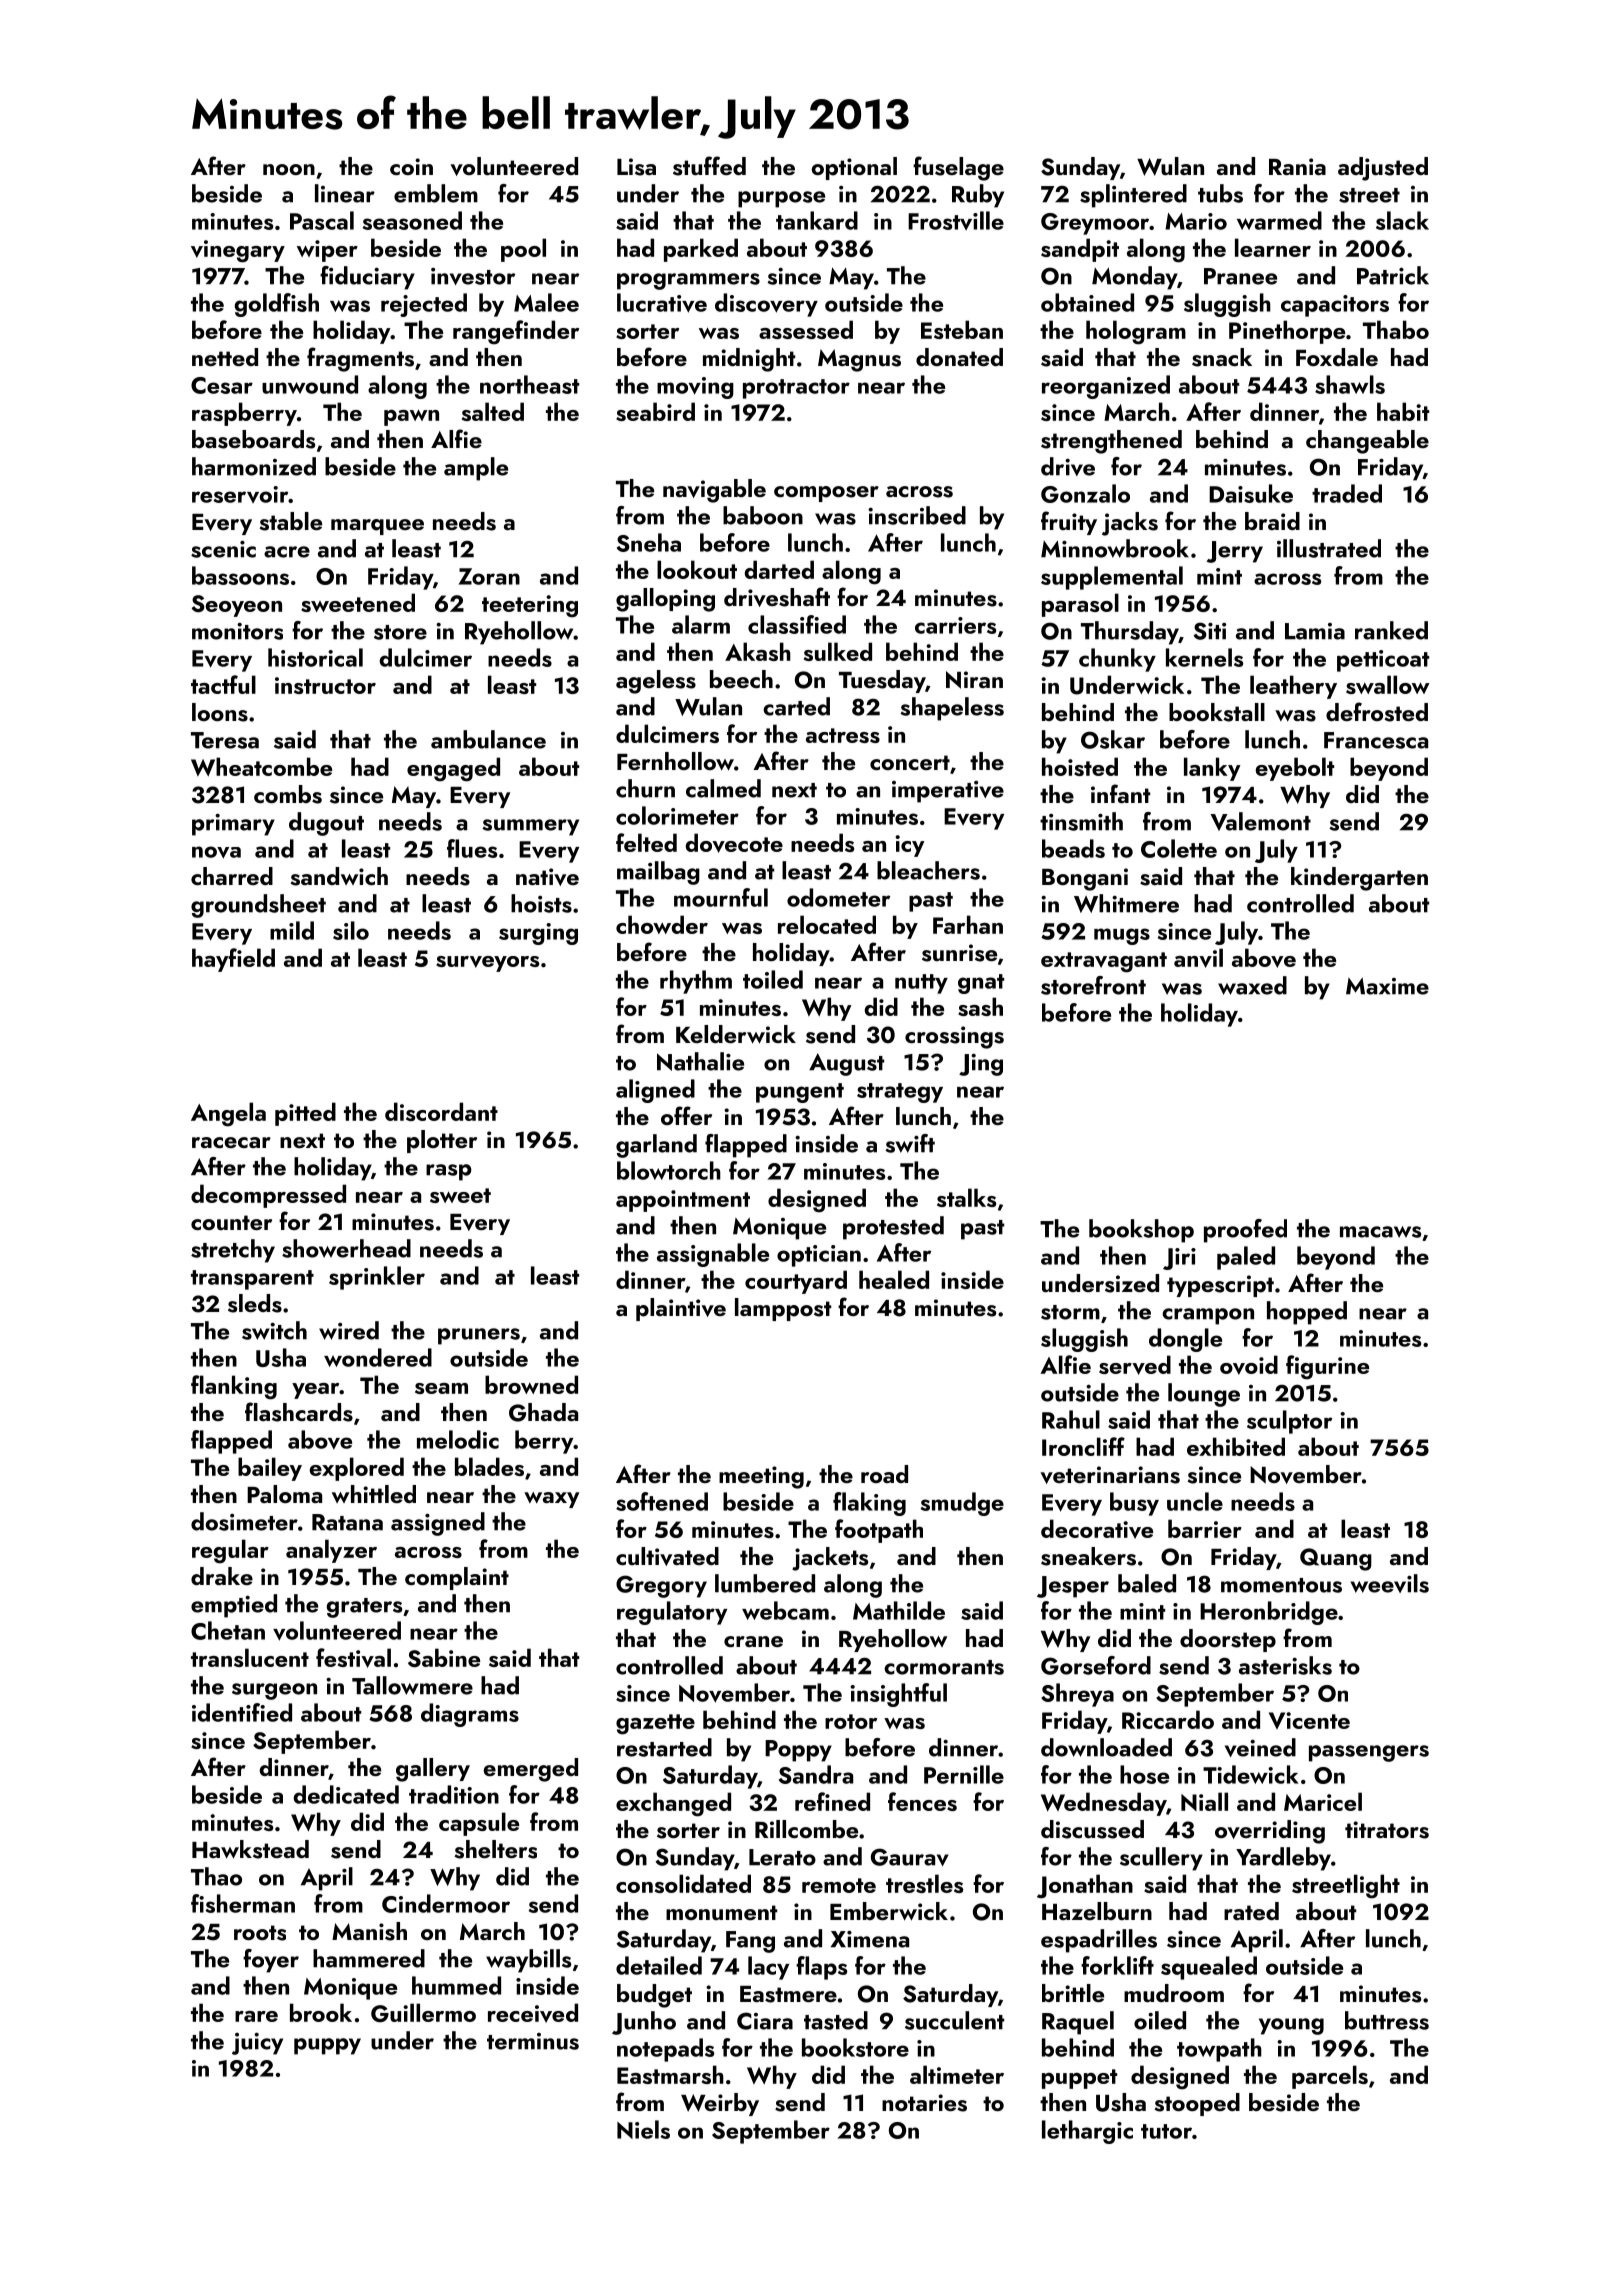 This screenshot has height=2292, width=1620. Describe the element at coordinates (327, 2046) in the screenshot. I see `puppy` at that location.
